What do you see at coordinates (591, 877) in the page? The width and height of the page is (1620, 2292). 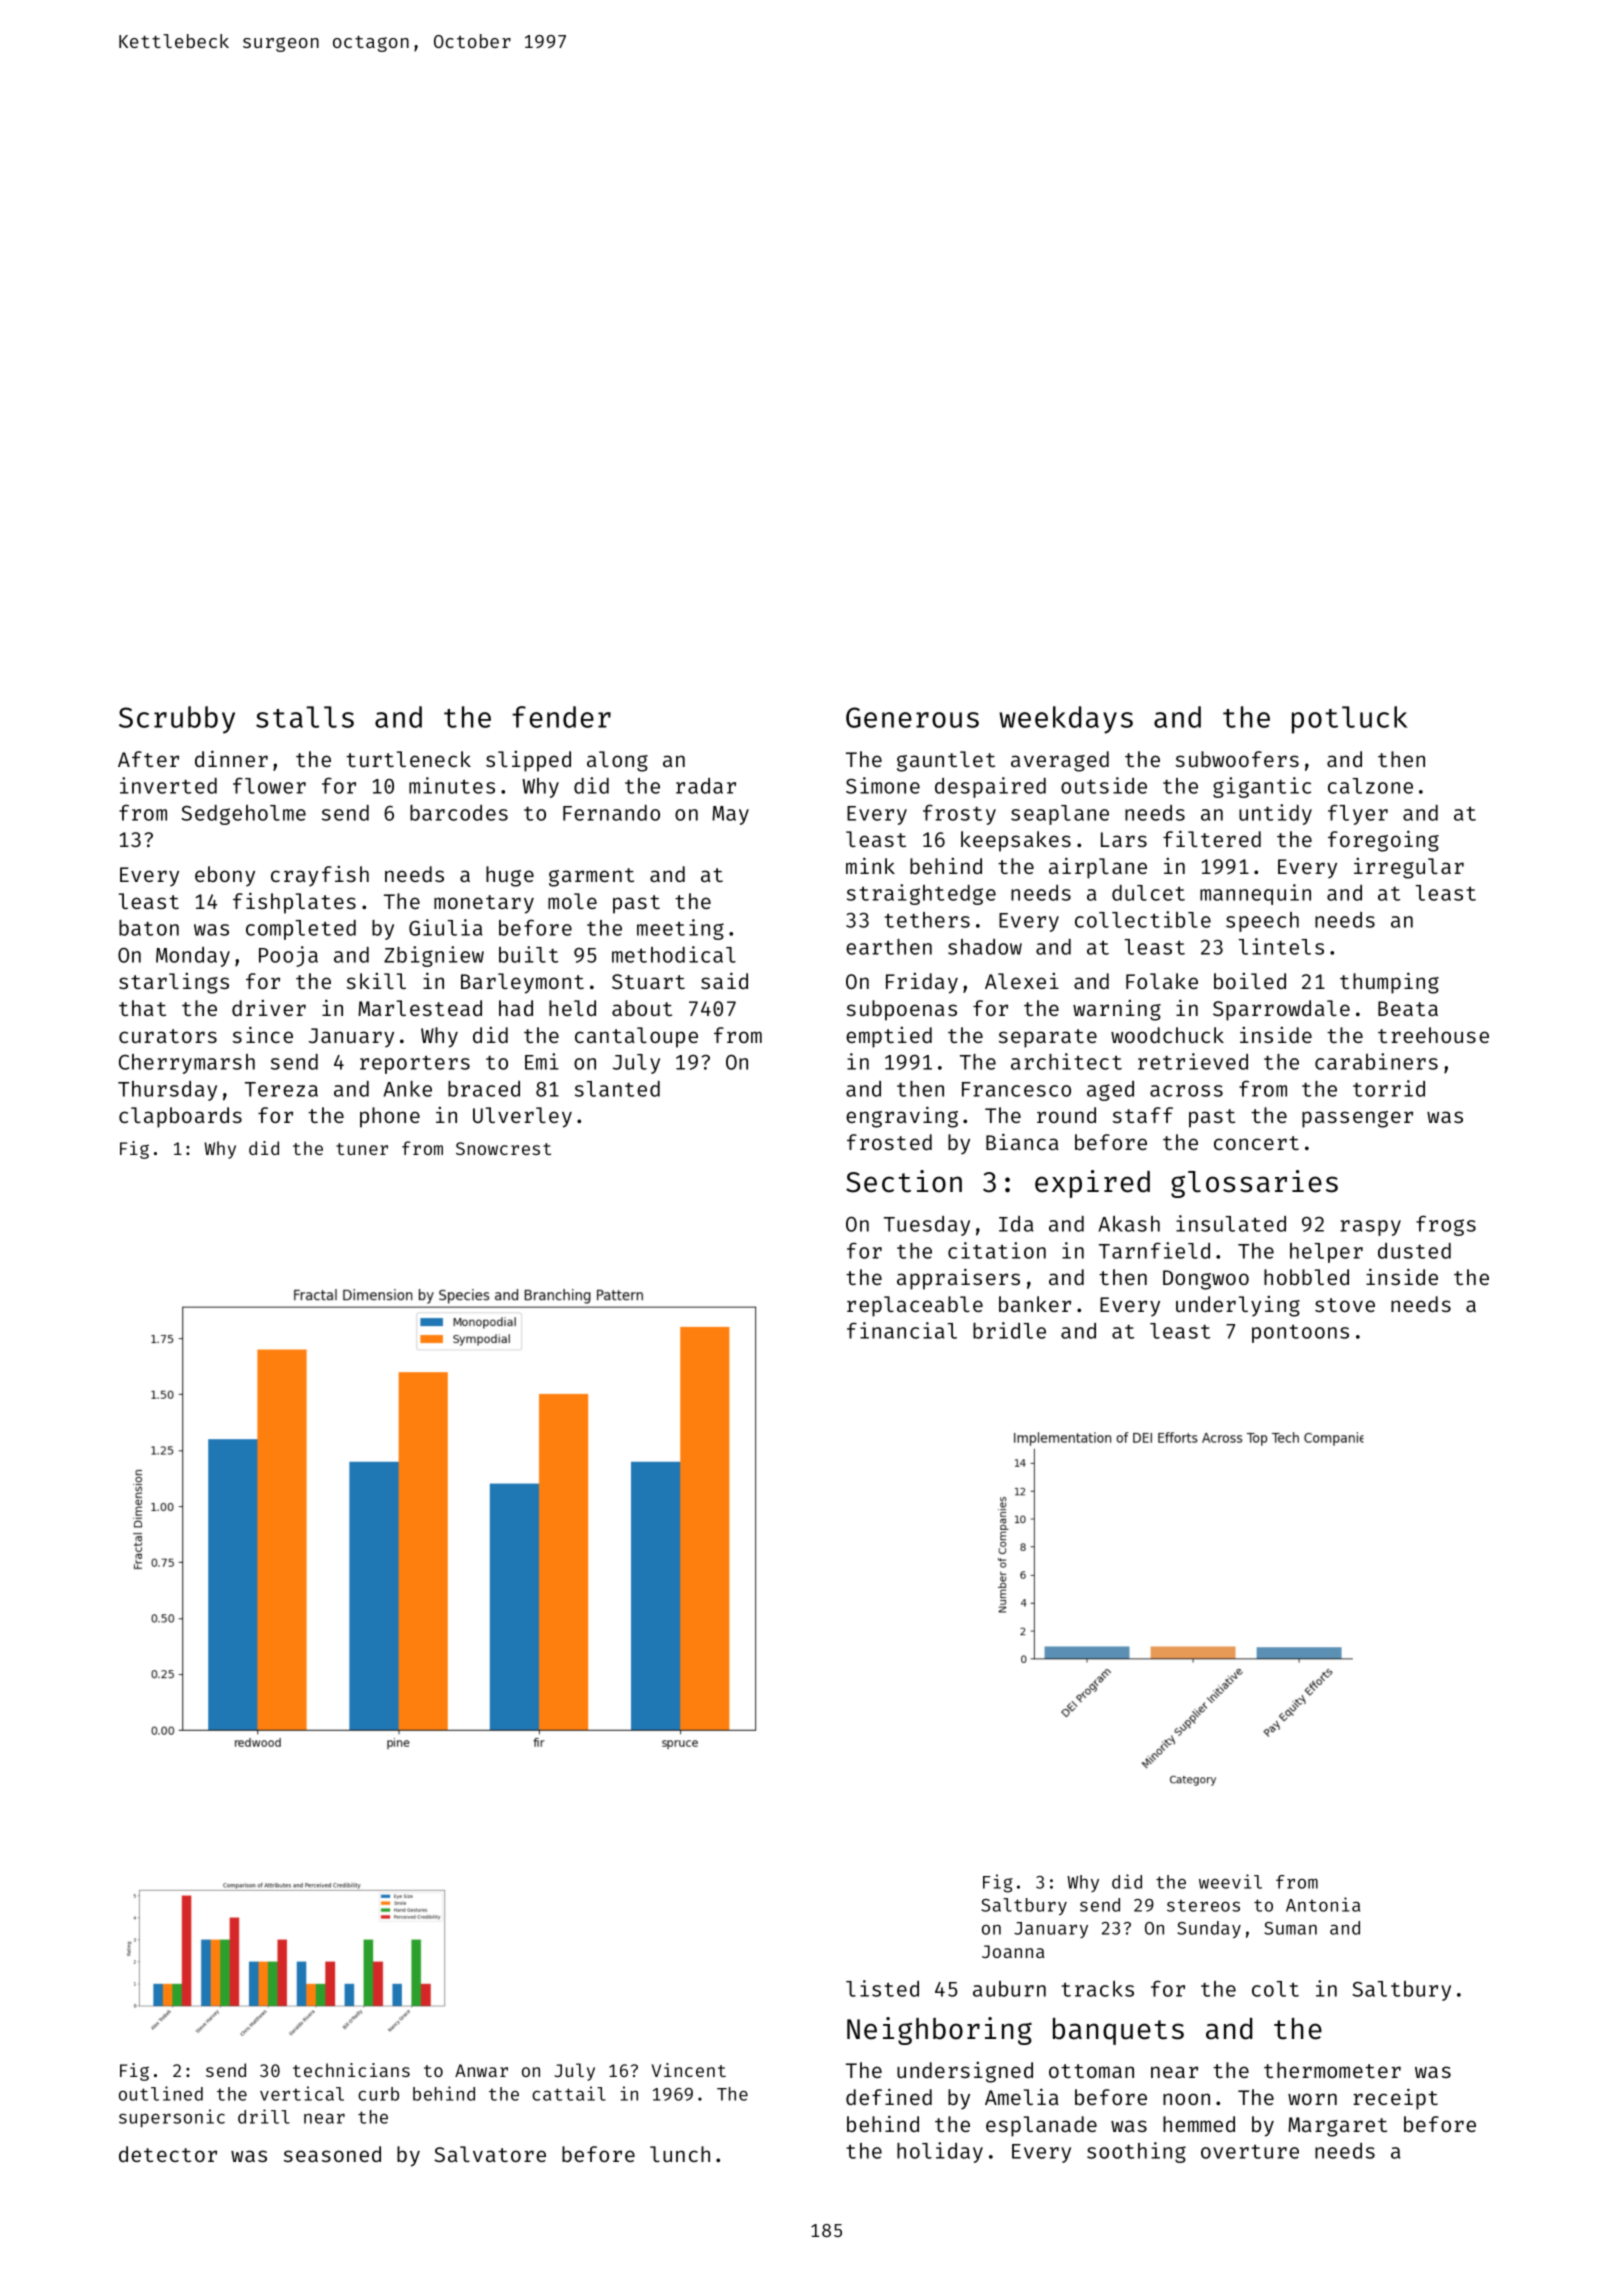 I see `garment` at bounding box center [591, 877].
